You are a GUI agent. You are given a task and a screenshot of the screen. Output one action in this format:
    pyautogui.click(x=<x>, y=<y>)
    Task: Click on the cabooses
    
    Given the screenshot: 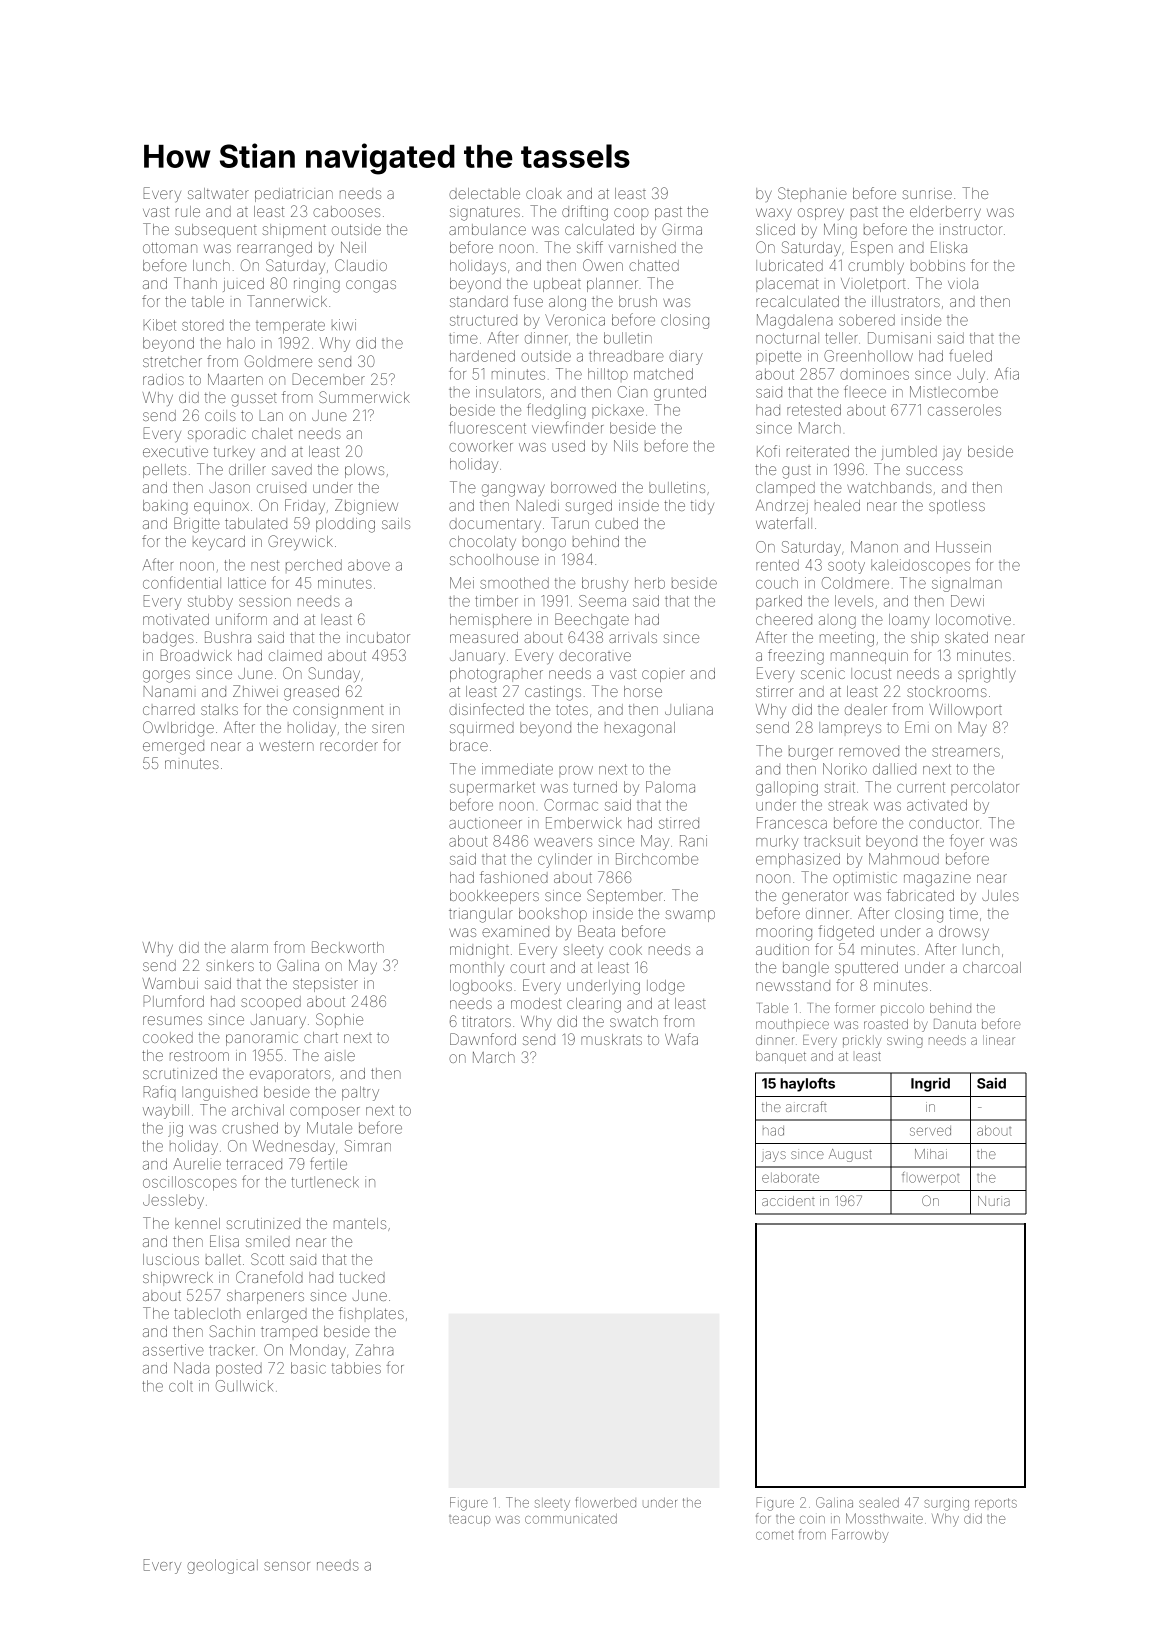 What is the action you would take?
    pyautogui.click(x=346, y=211)
